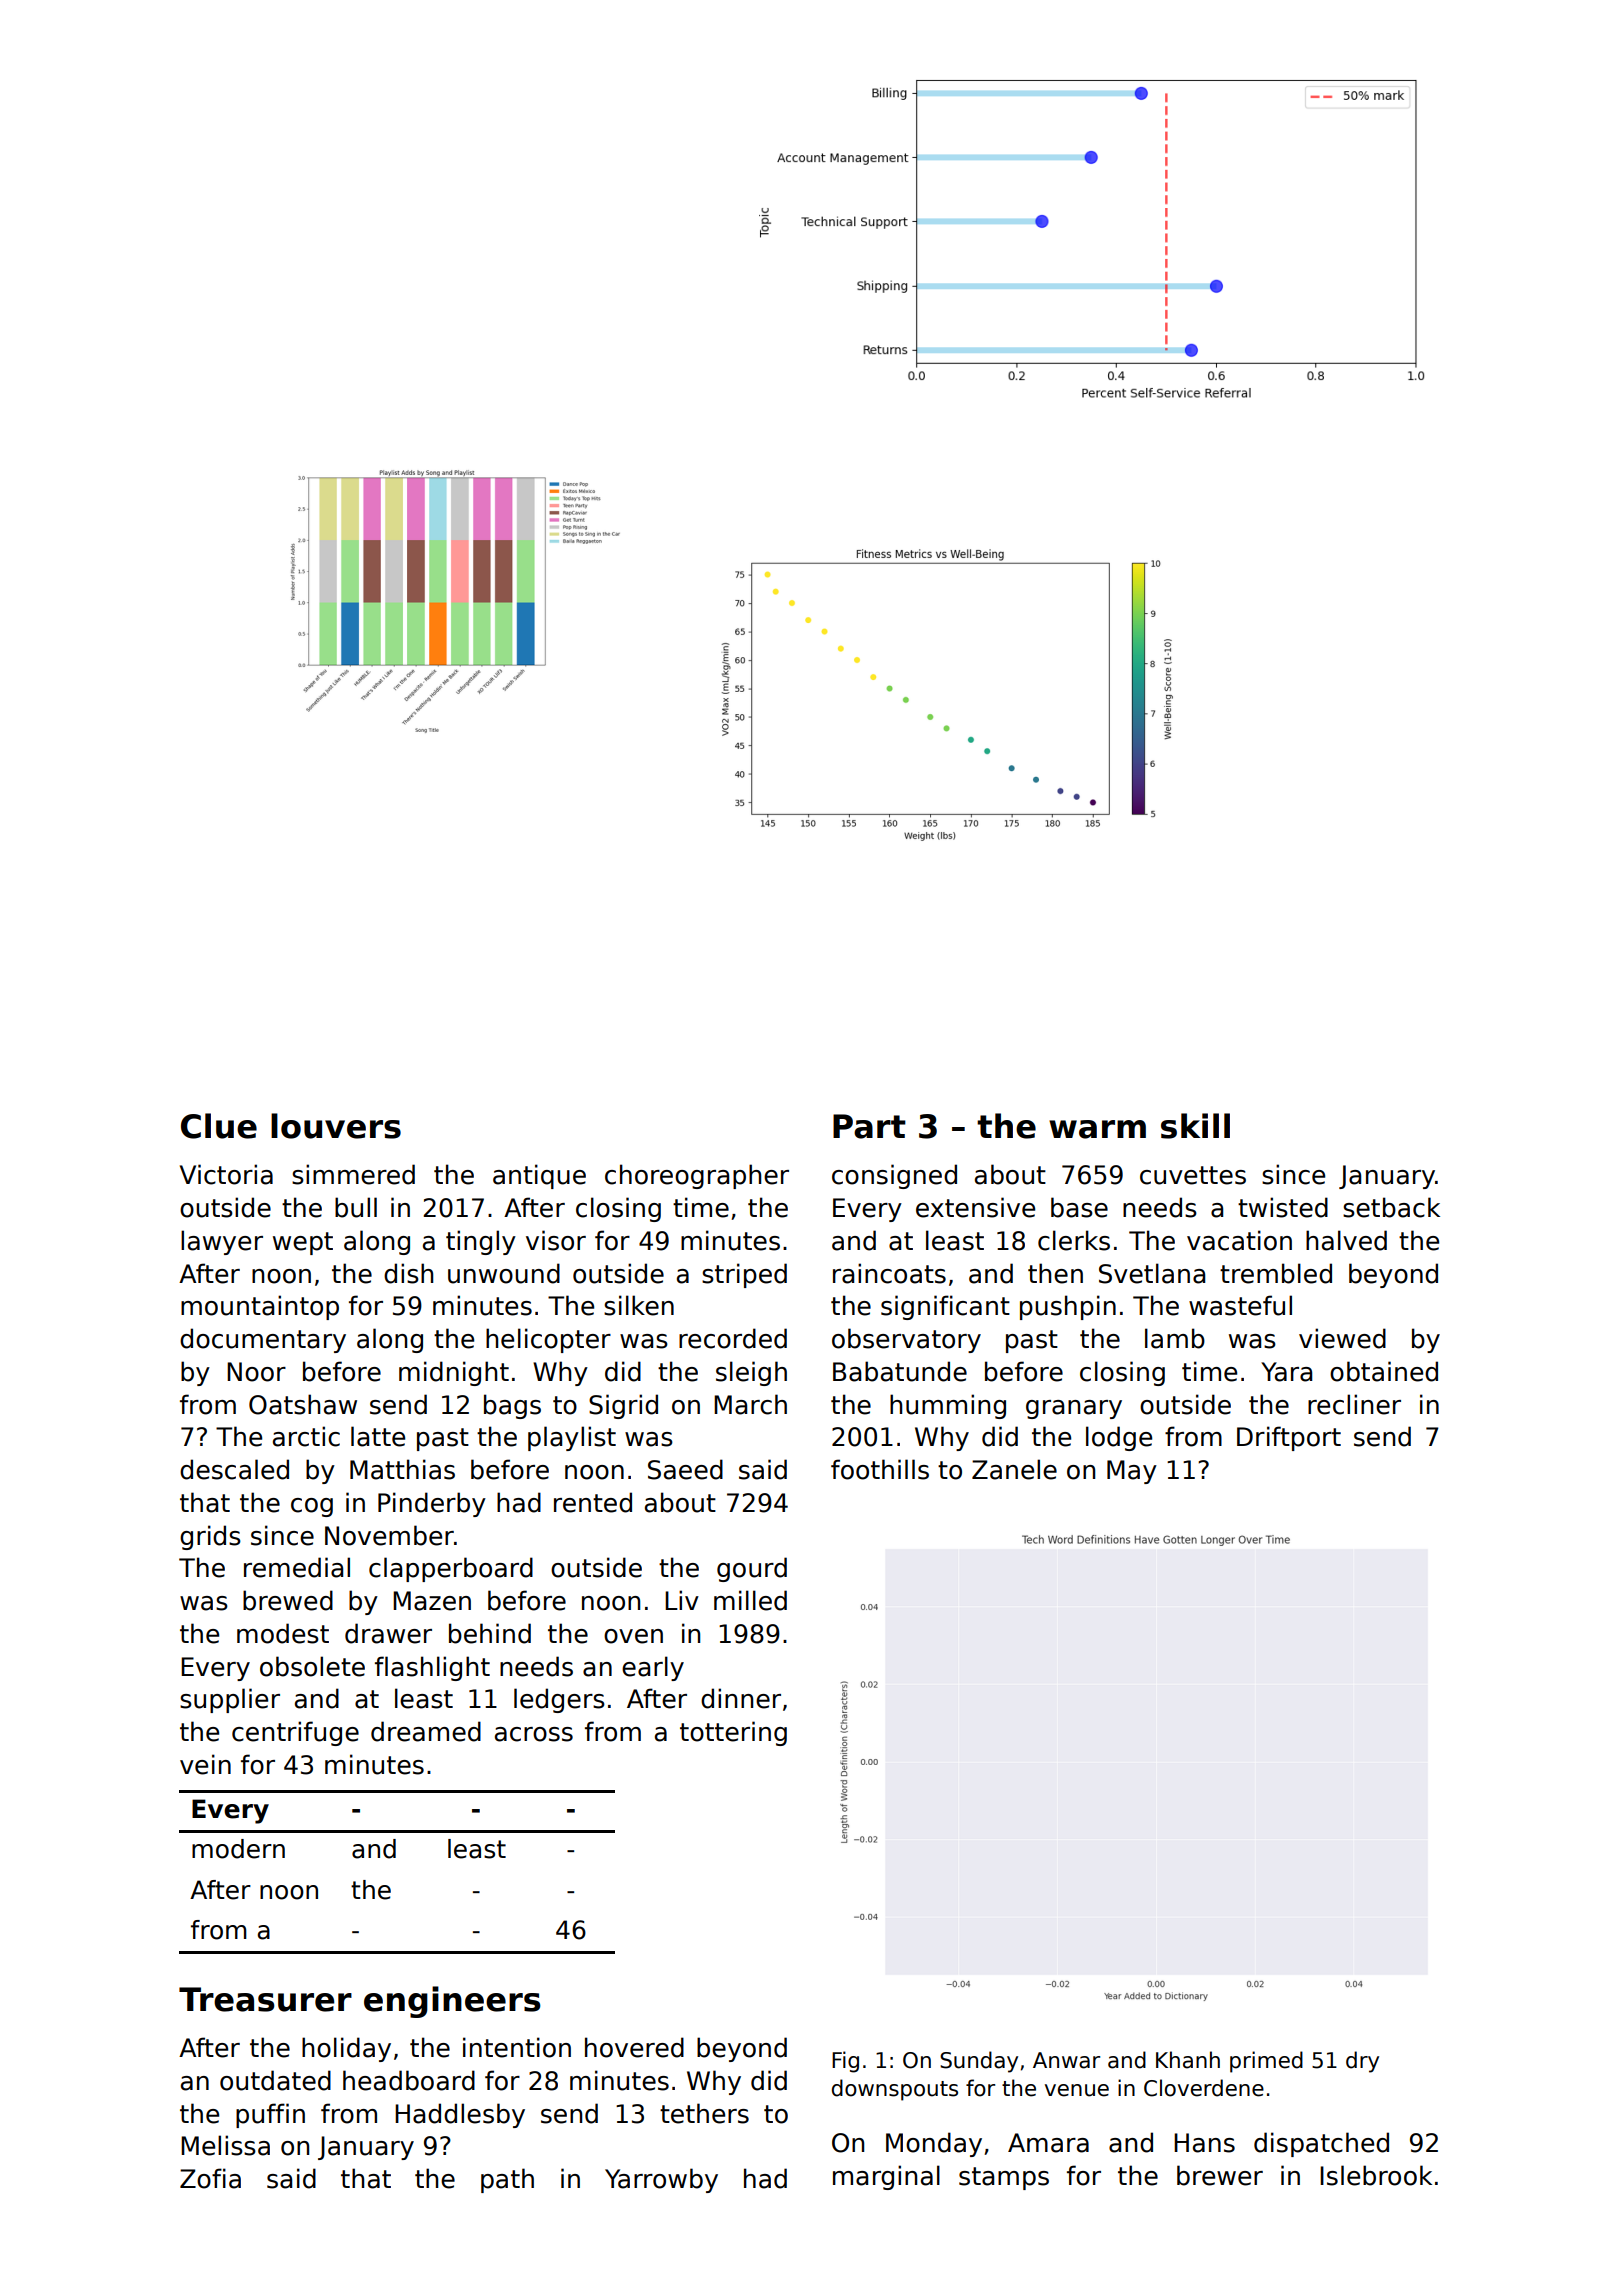 This document has height=2292, width=1620. What do you see at coordinates (1289, 1438) in the document?
I see `Driftport` at bounding box center [1289, 1438].
